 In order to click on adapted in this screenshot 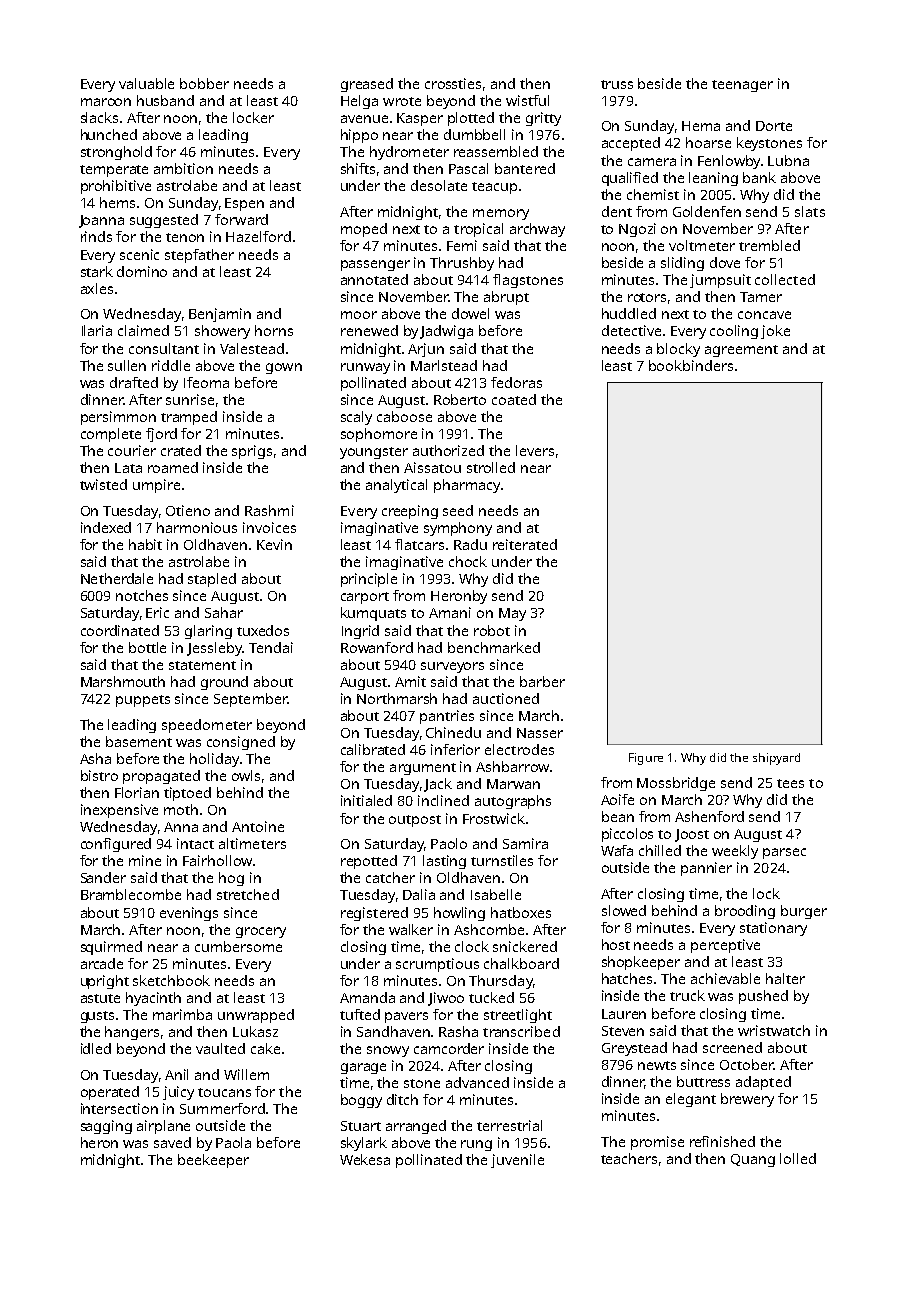, I will do `click(763, 1083)`.
